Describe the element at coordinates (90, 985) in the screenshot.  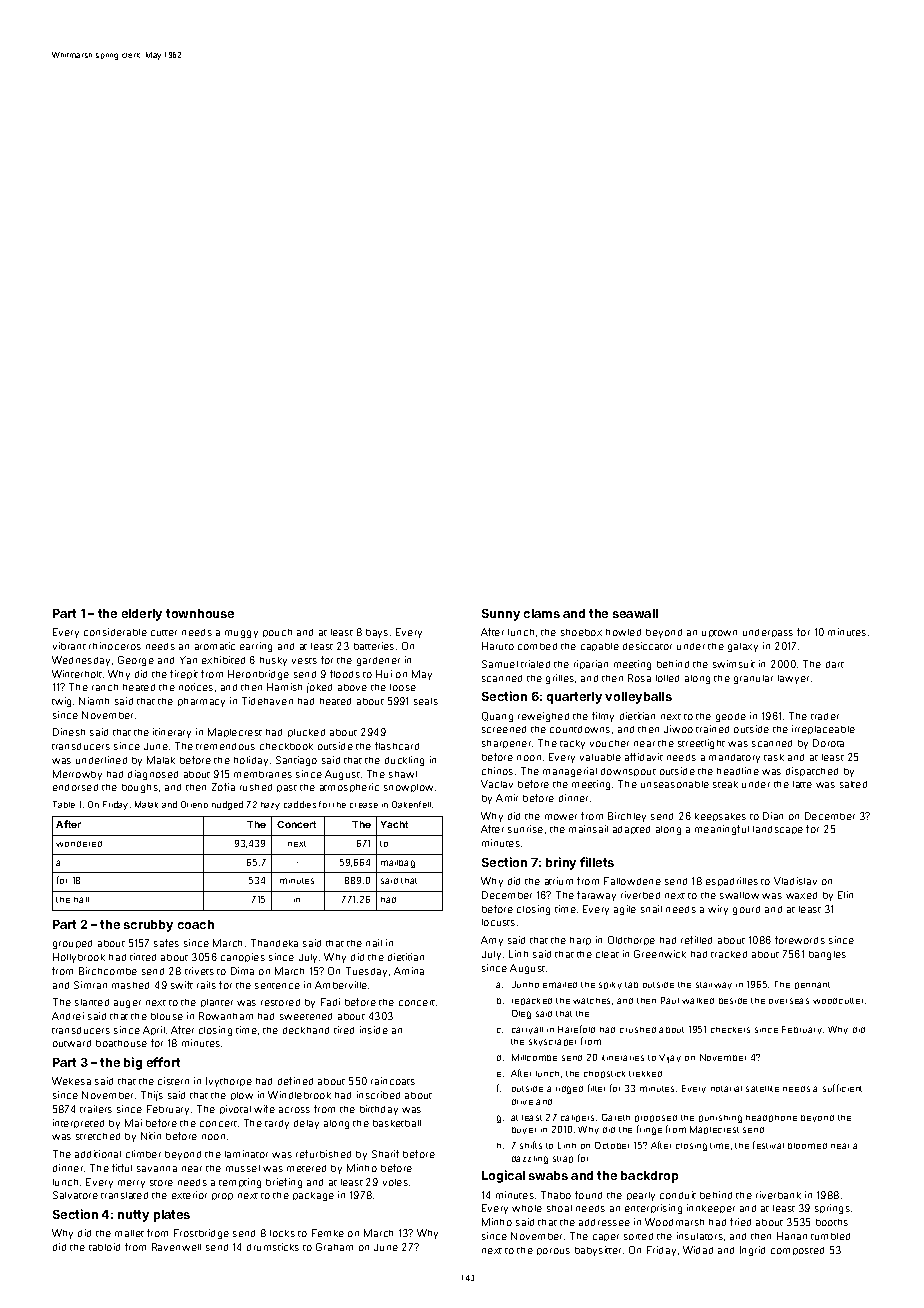
I see `Simran` at that location.
